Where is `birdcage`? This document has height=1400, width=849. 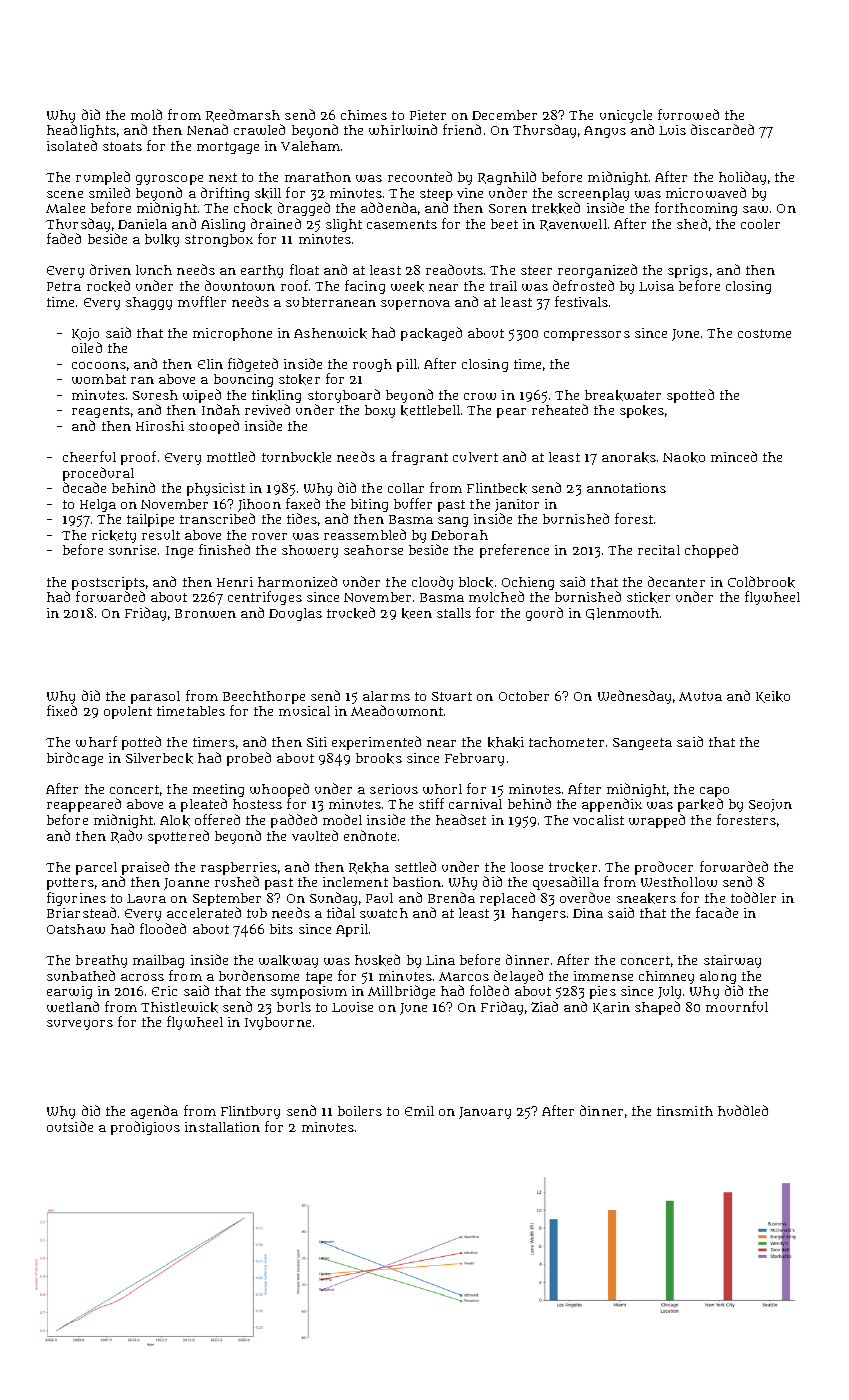 birdcage is located at coordinates (75, 759).
